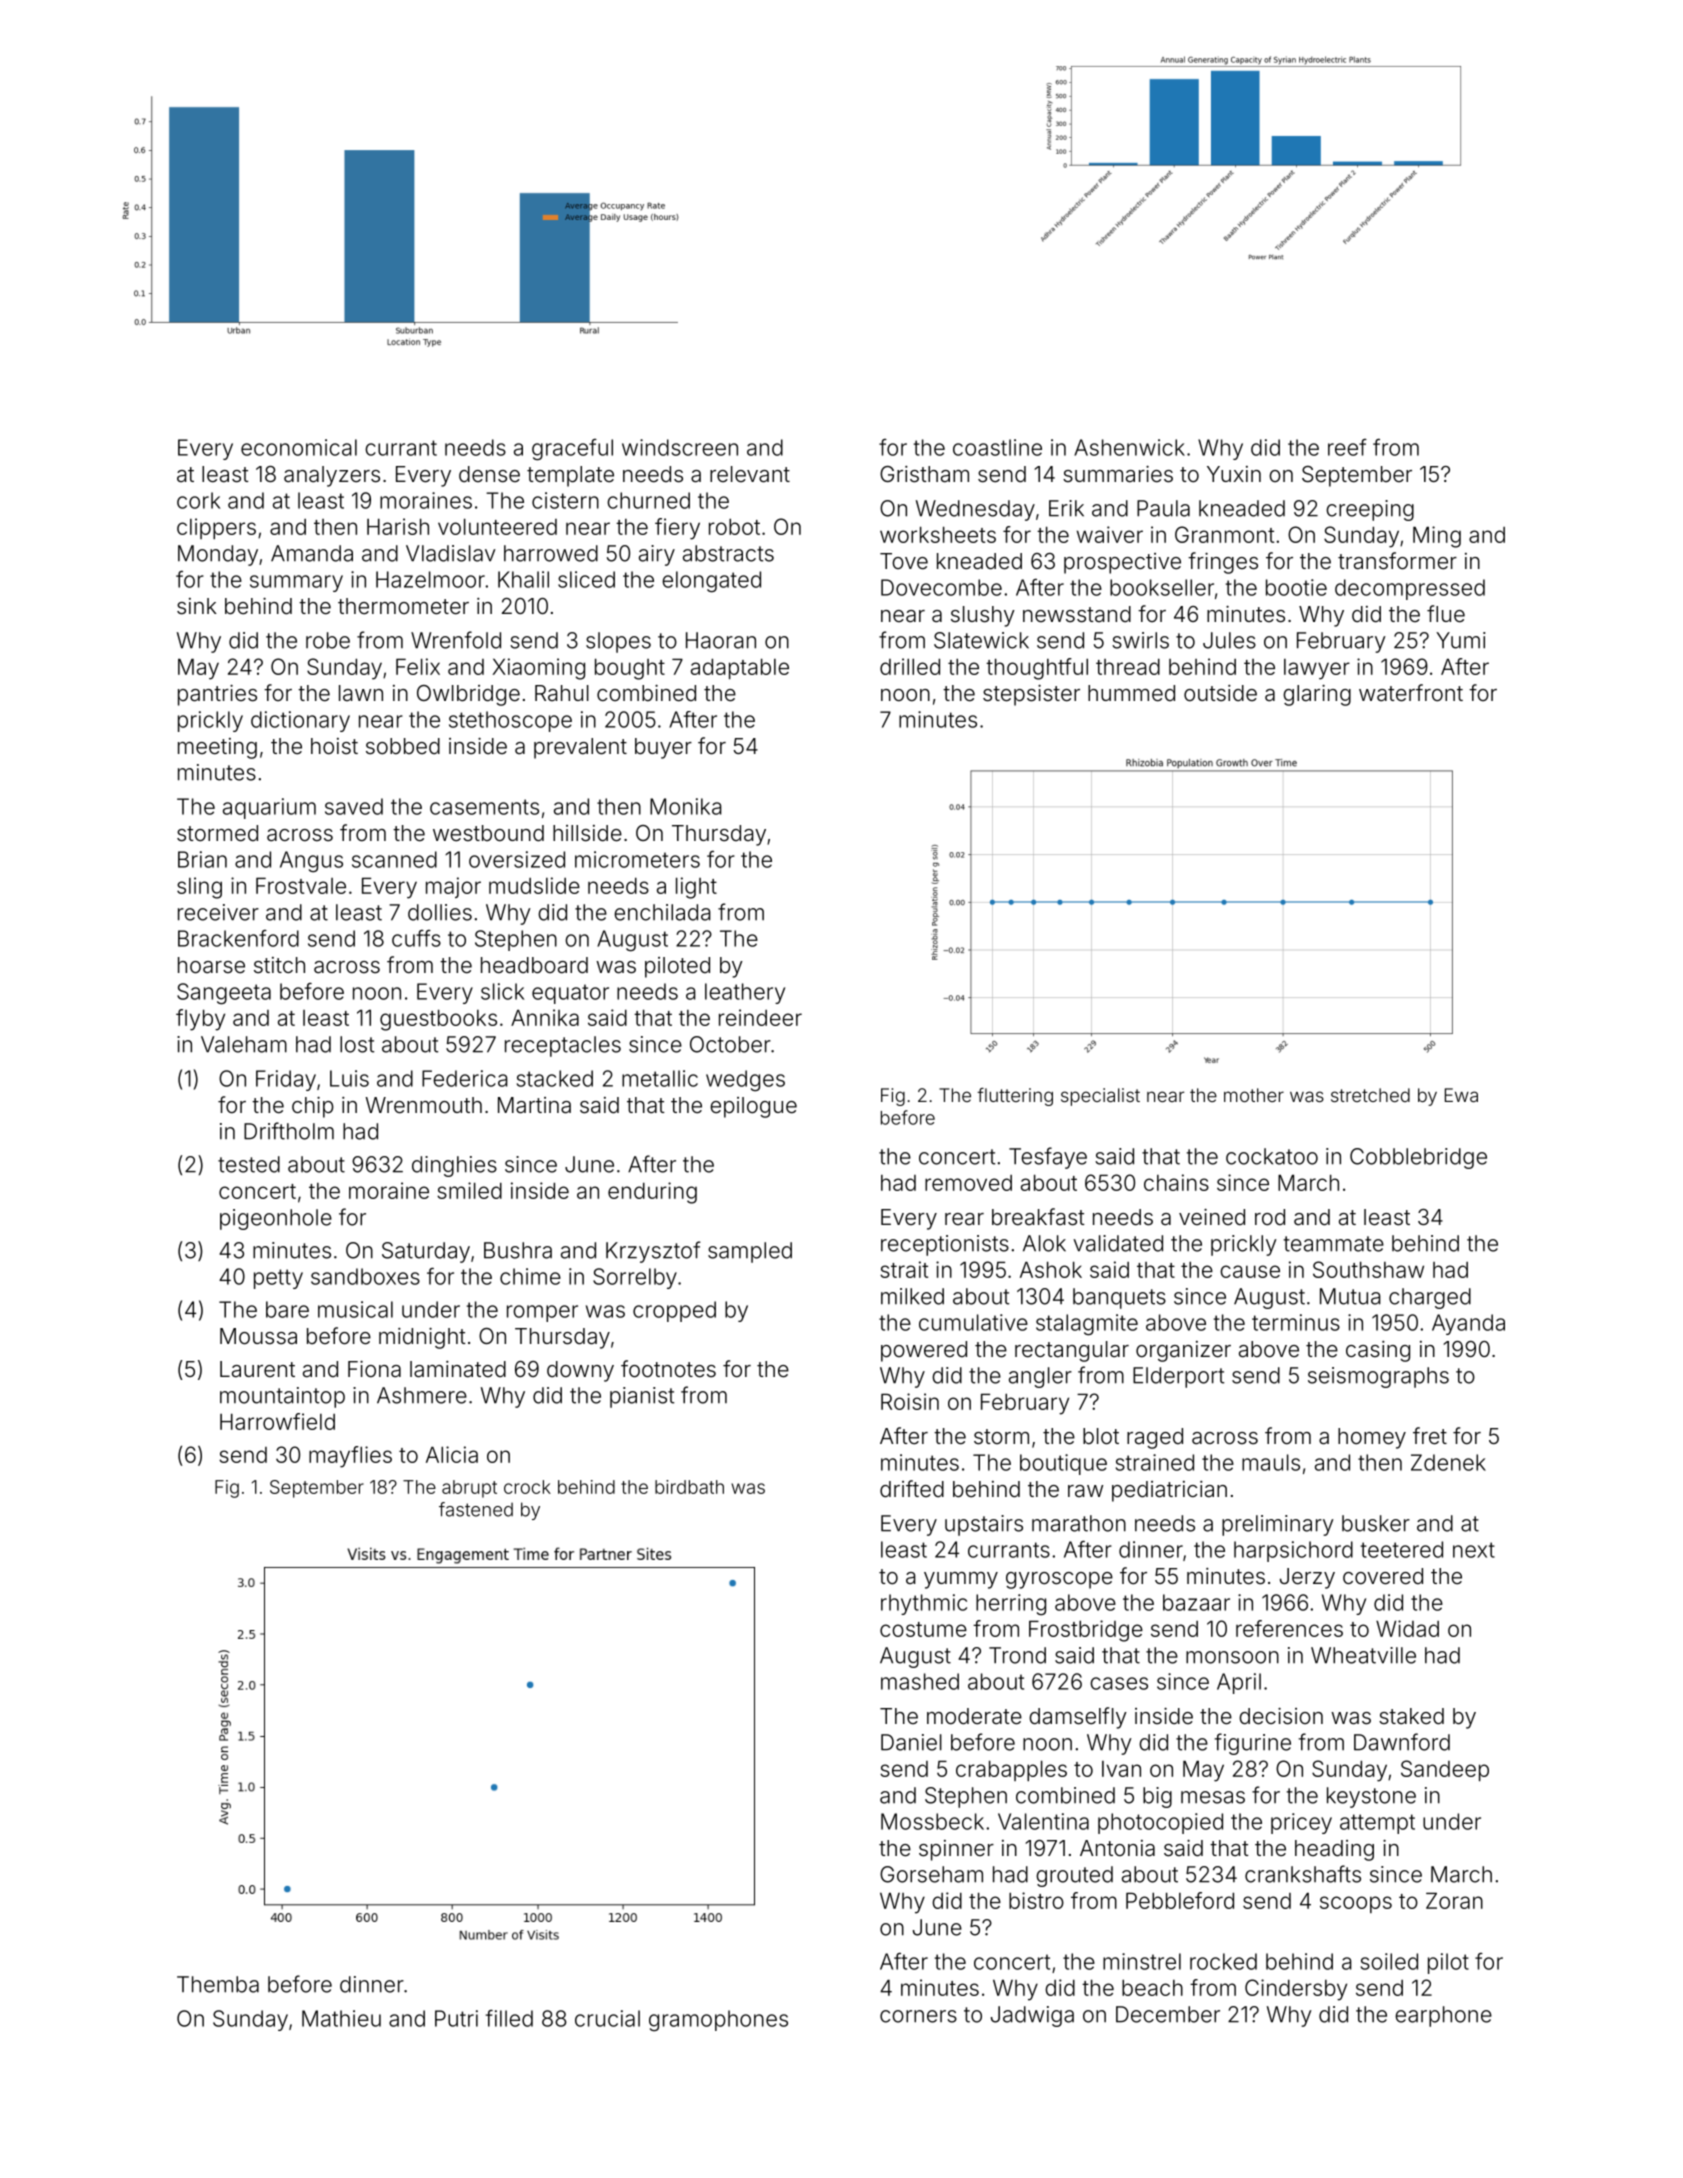 This image has width=1683, height=2178. I want to click on pediatrician, so click(1169, 1491).
